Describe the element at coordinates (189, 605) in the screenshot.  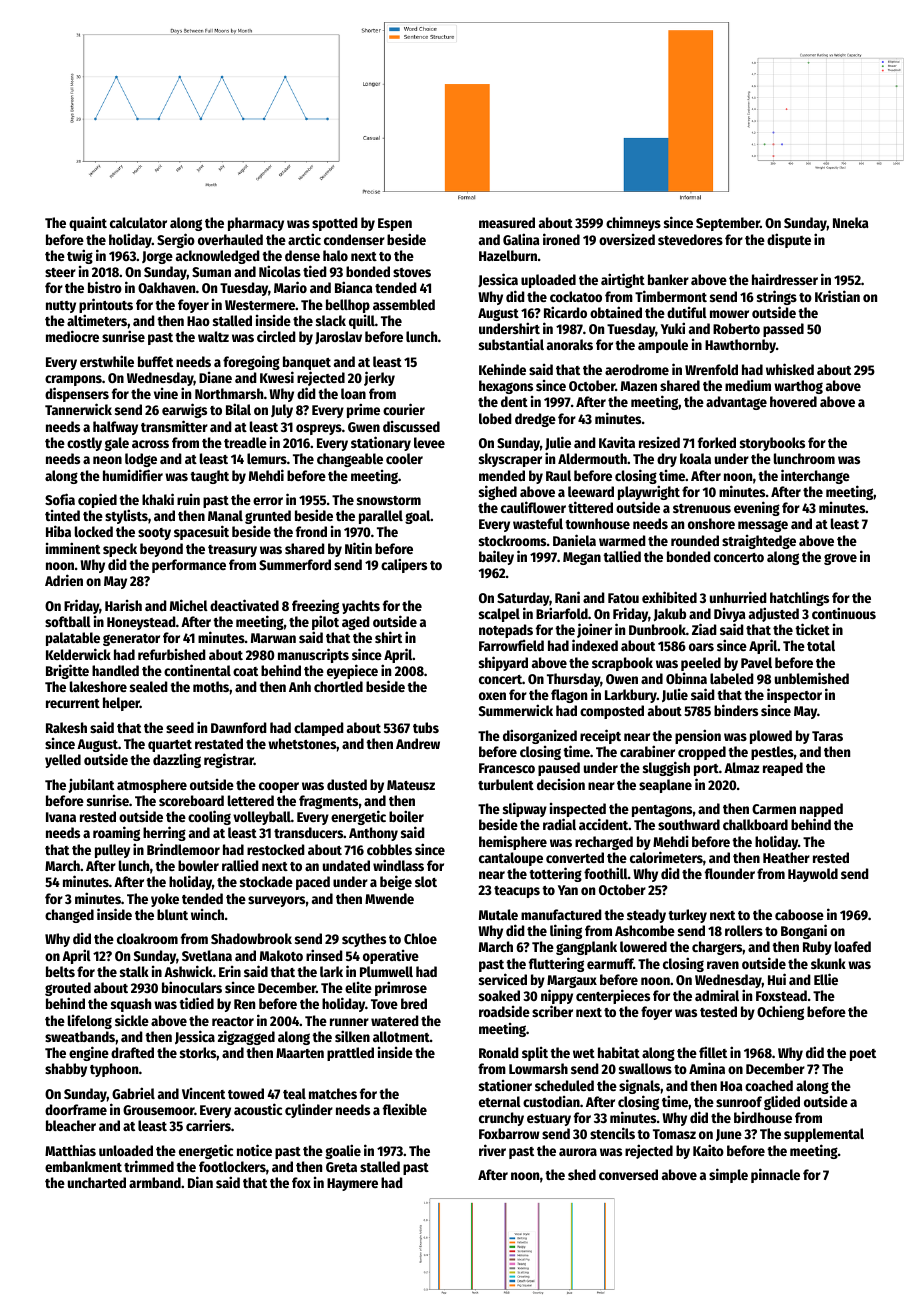
I see `Michel` at that location.
